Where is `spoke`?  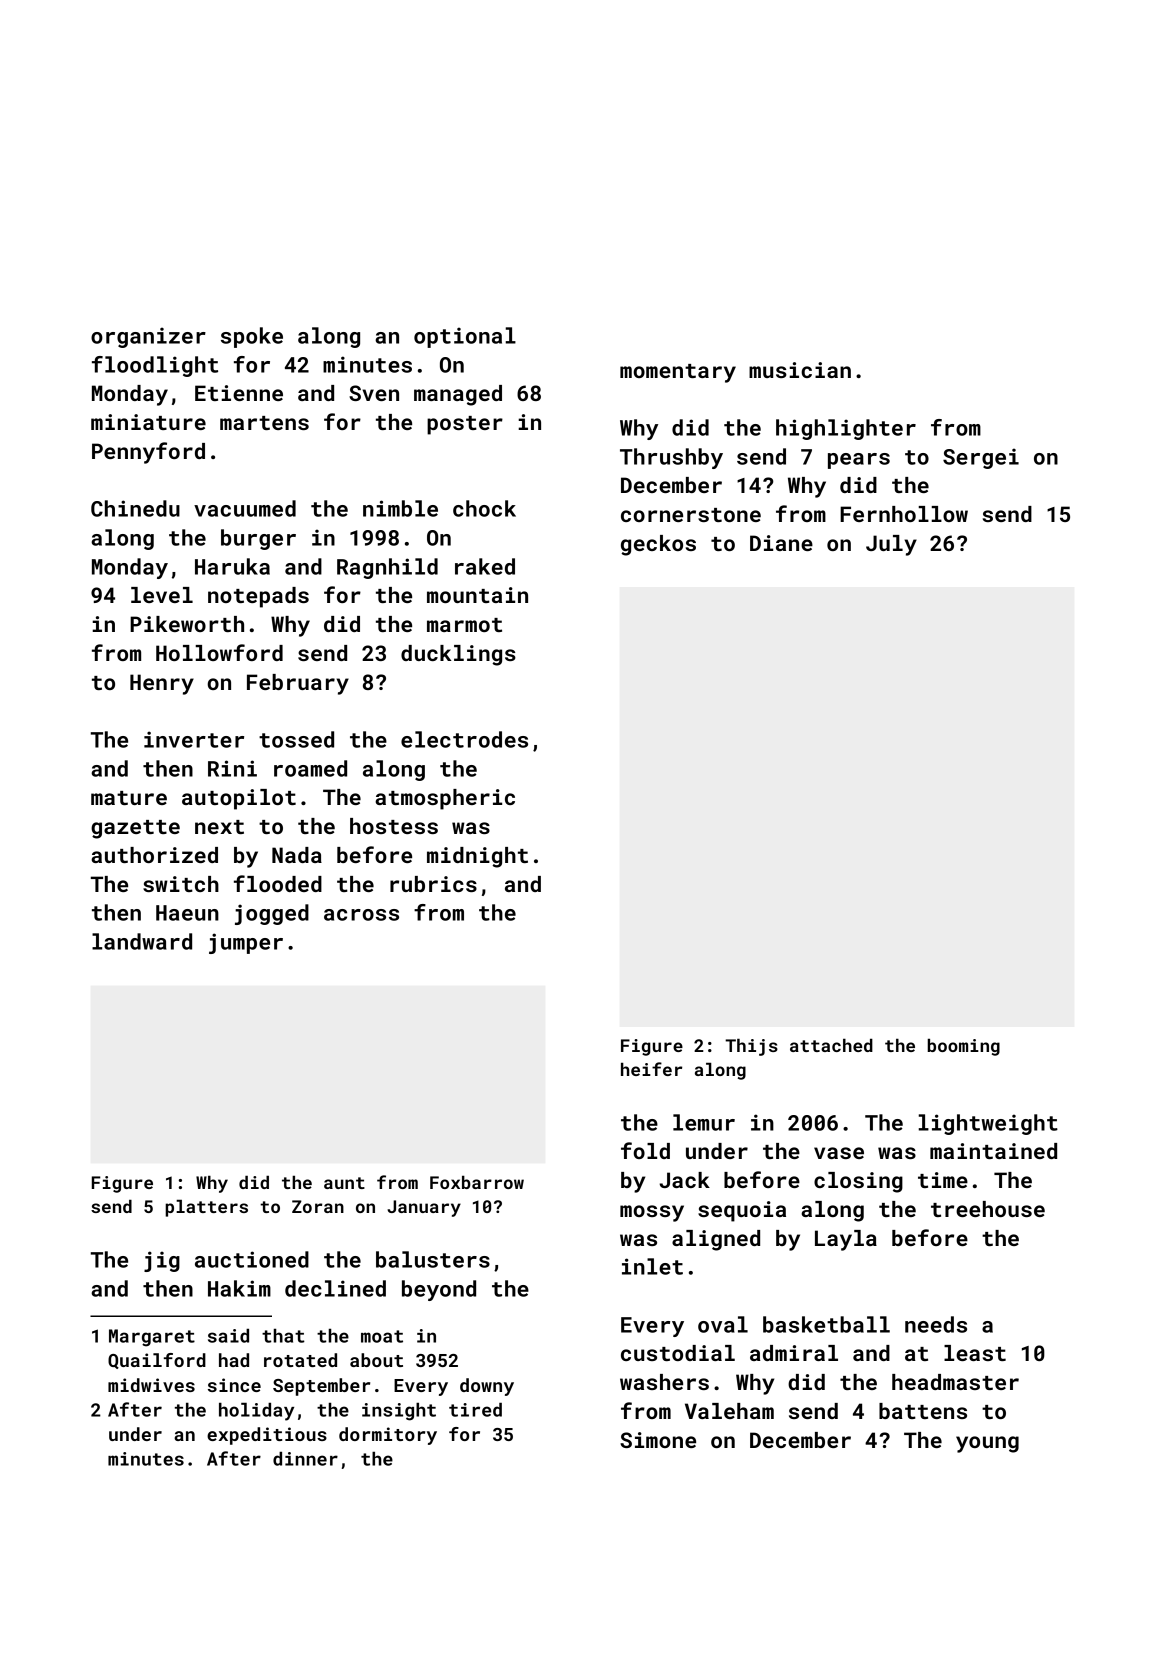 spoke is located at coordinates (252, 337).
